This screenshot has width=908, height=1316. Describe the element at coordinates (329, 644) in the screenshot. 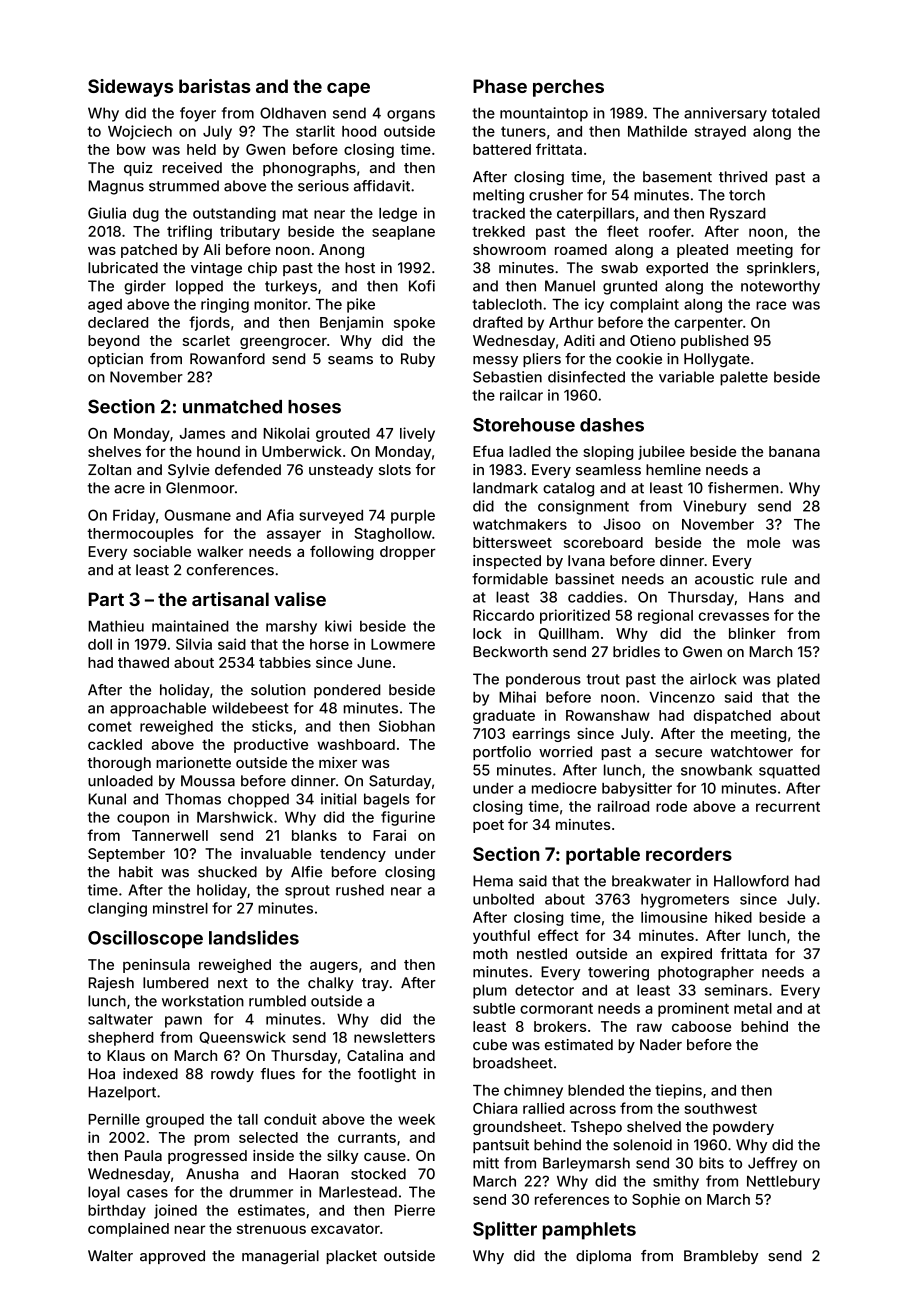

I see `horse` at that location.
